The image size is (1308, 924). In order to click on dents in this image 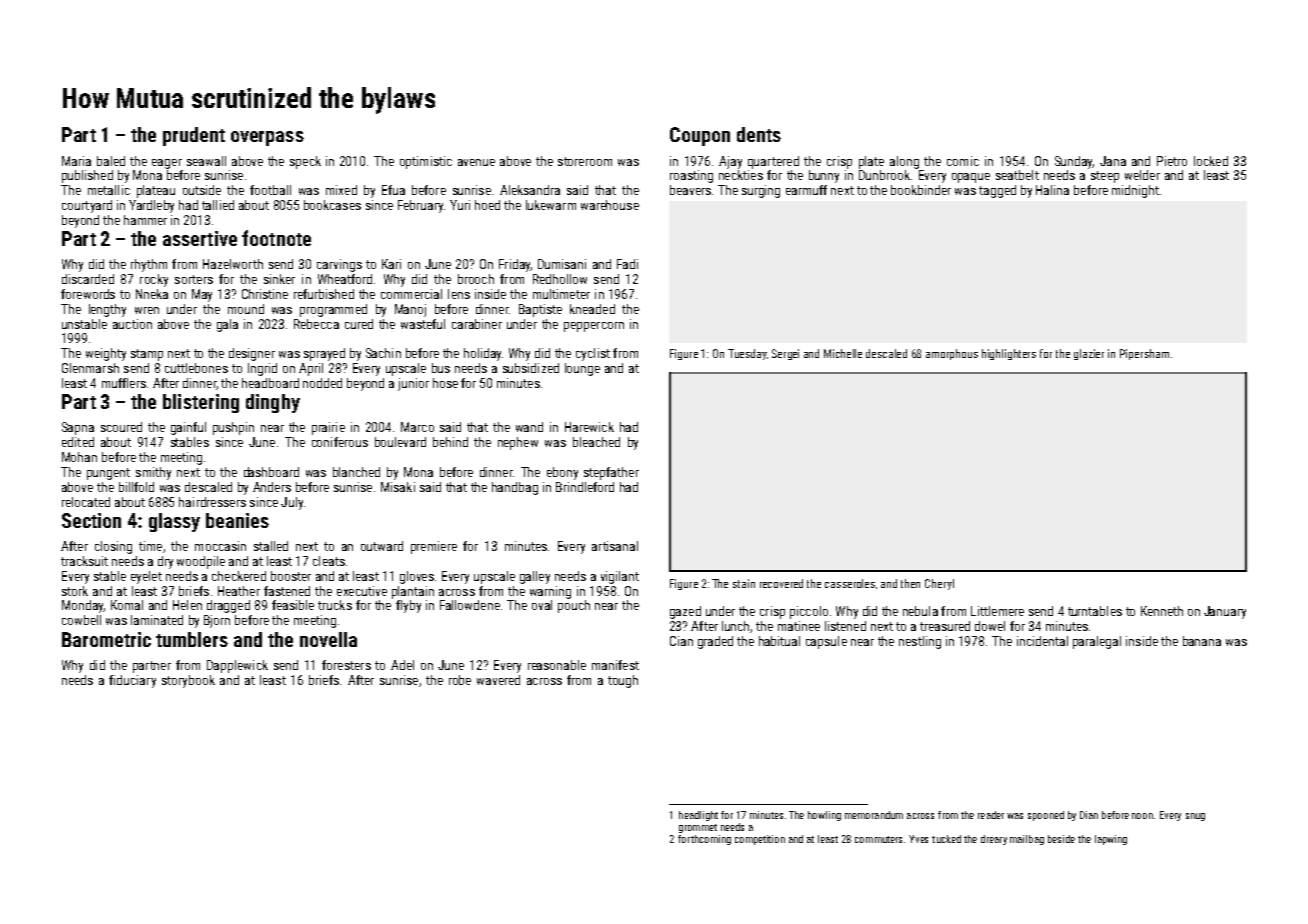, I will do `click(759, 134)`.
